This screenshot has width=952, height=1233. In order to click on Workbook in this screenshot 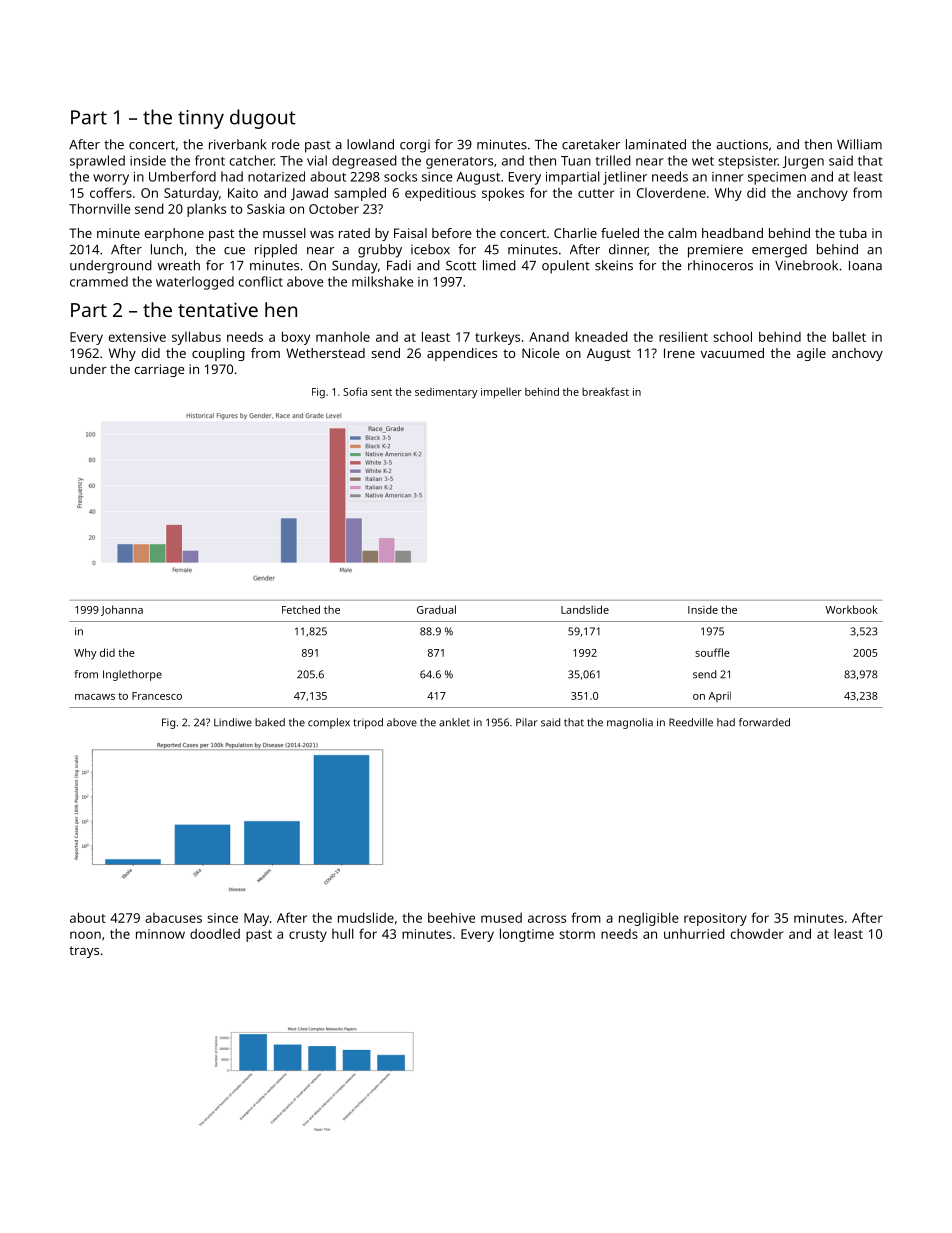, I will do `click(852, 609)`.
